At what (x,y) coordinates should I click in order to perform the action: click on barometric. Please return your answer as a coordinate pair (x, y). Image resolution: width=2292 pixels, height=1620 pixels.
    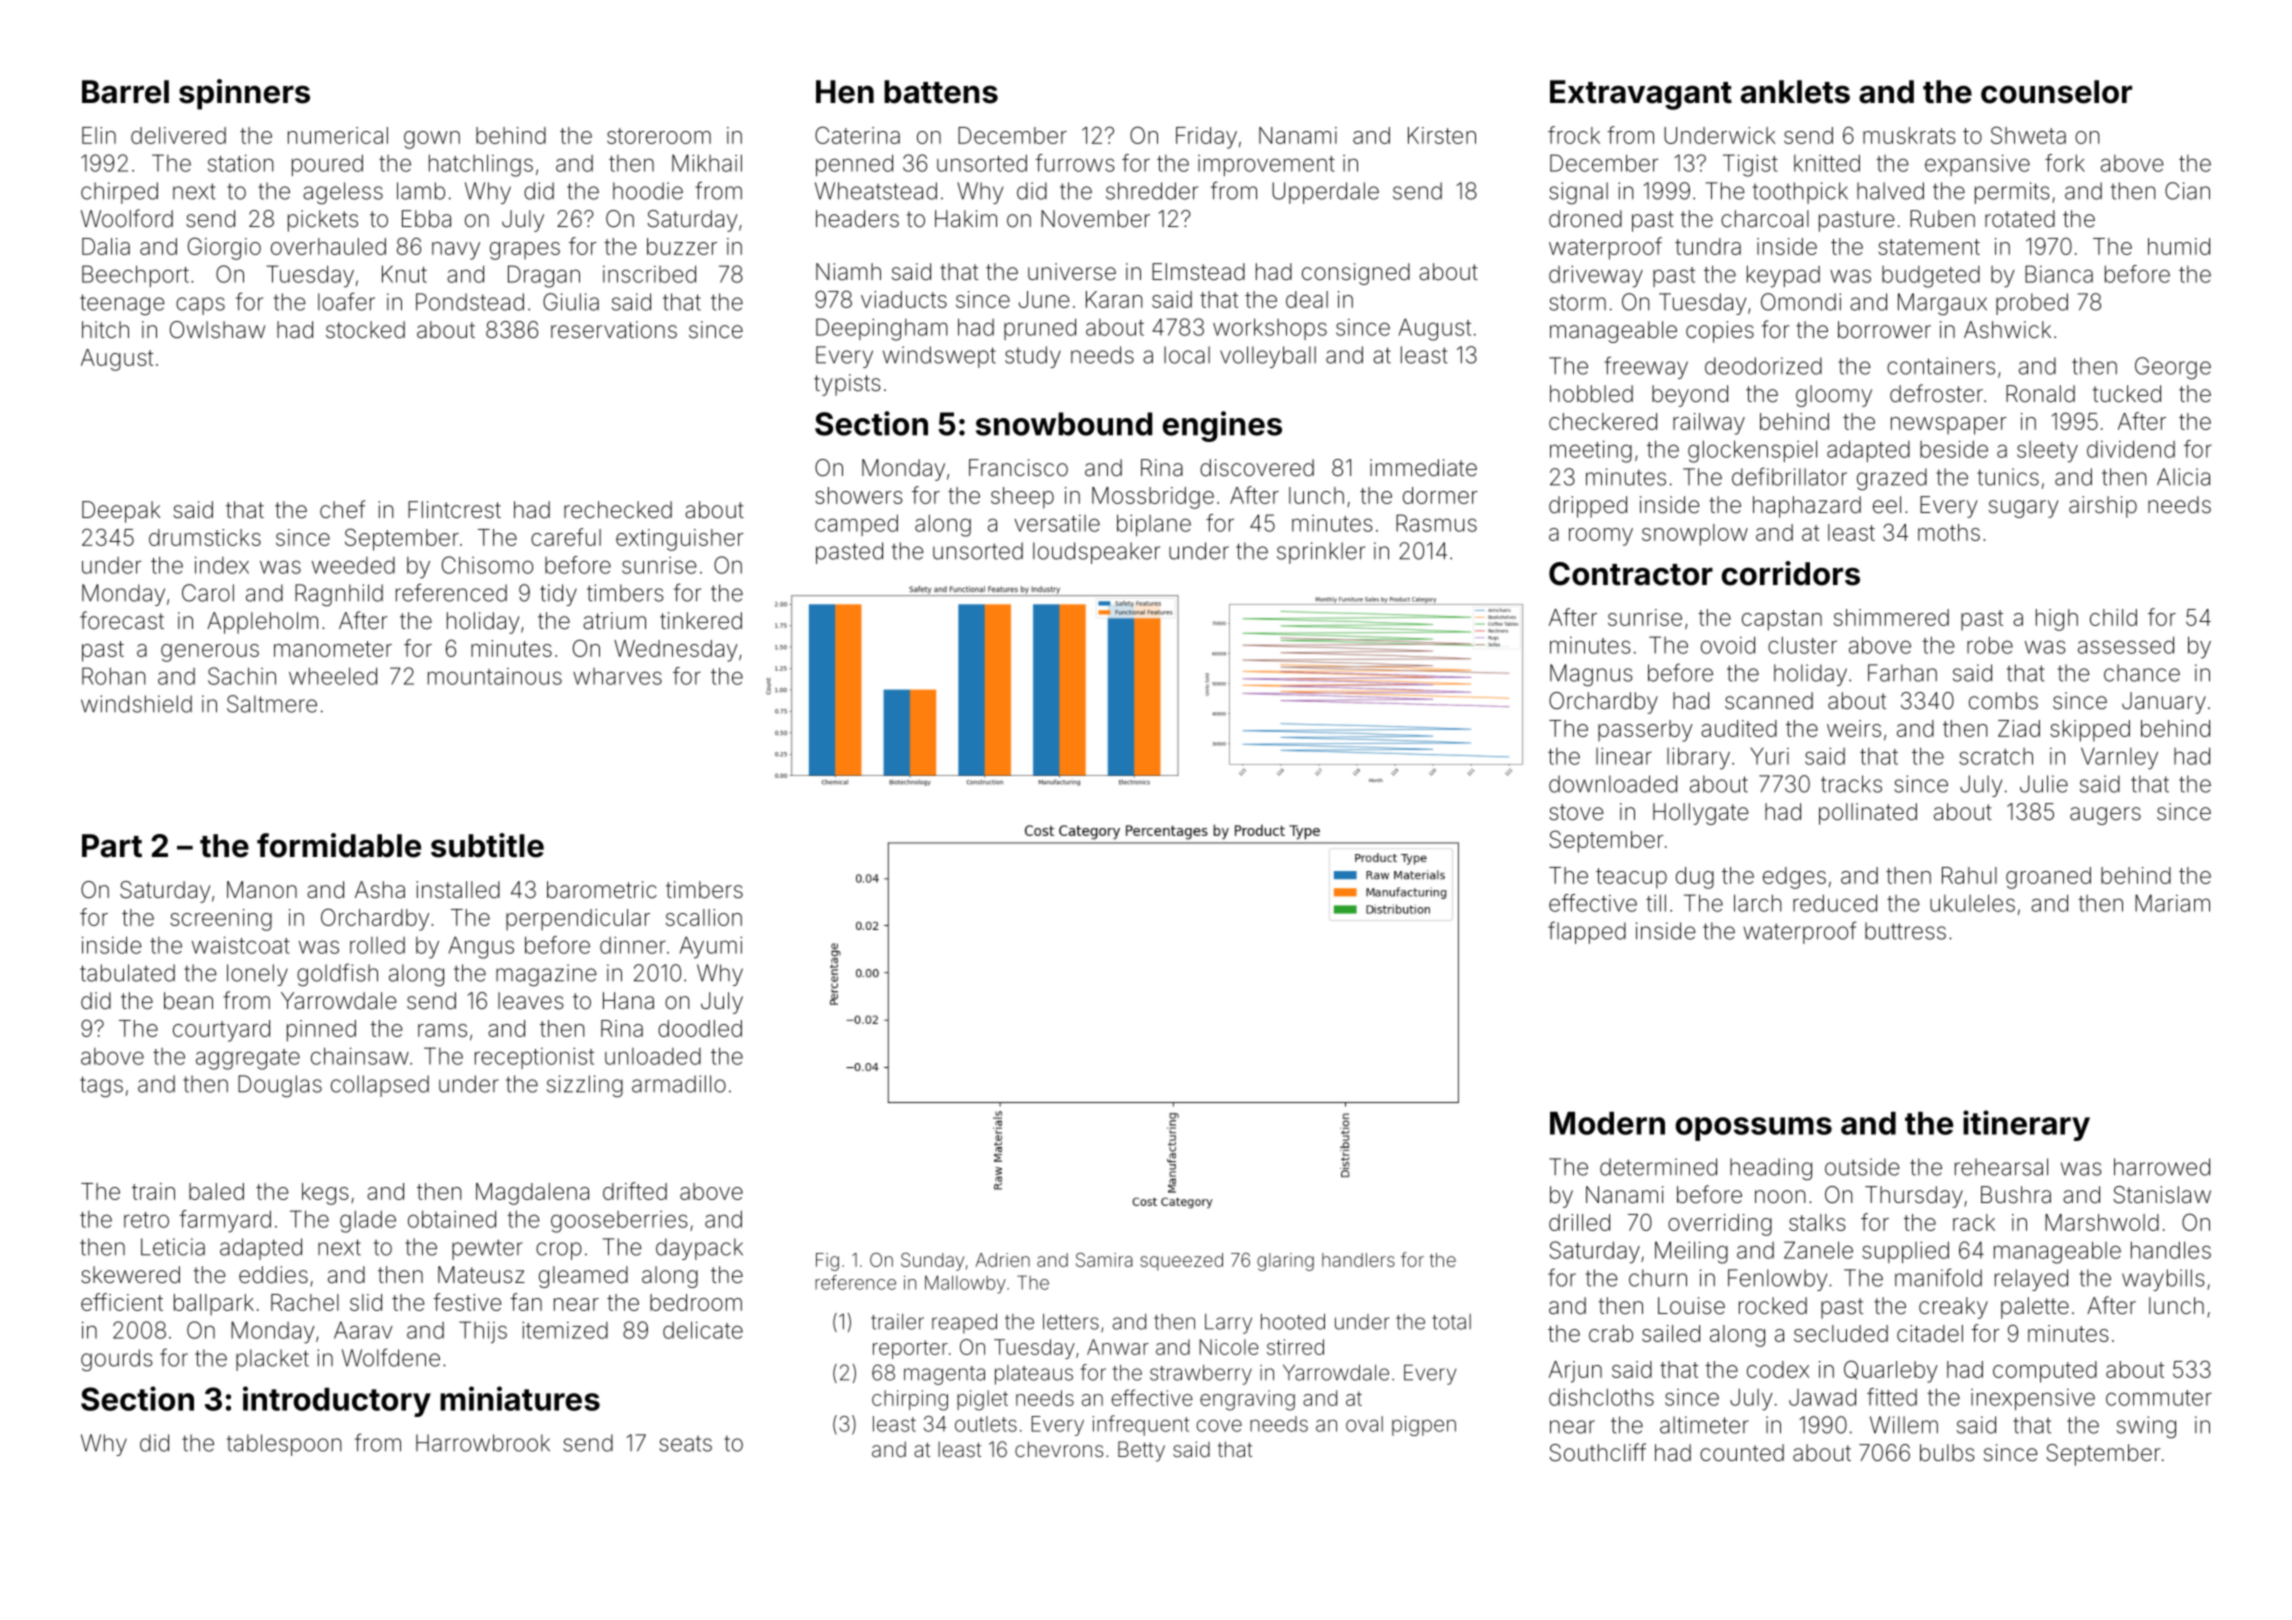
    Looking at the image, I should click on (602, 890).
